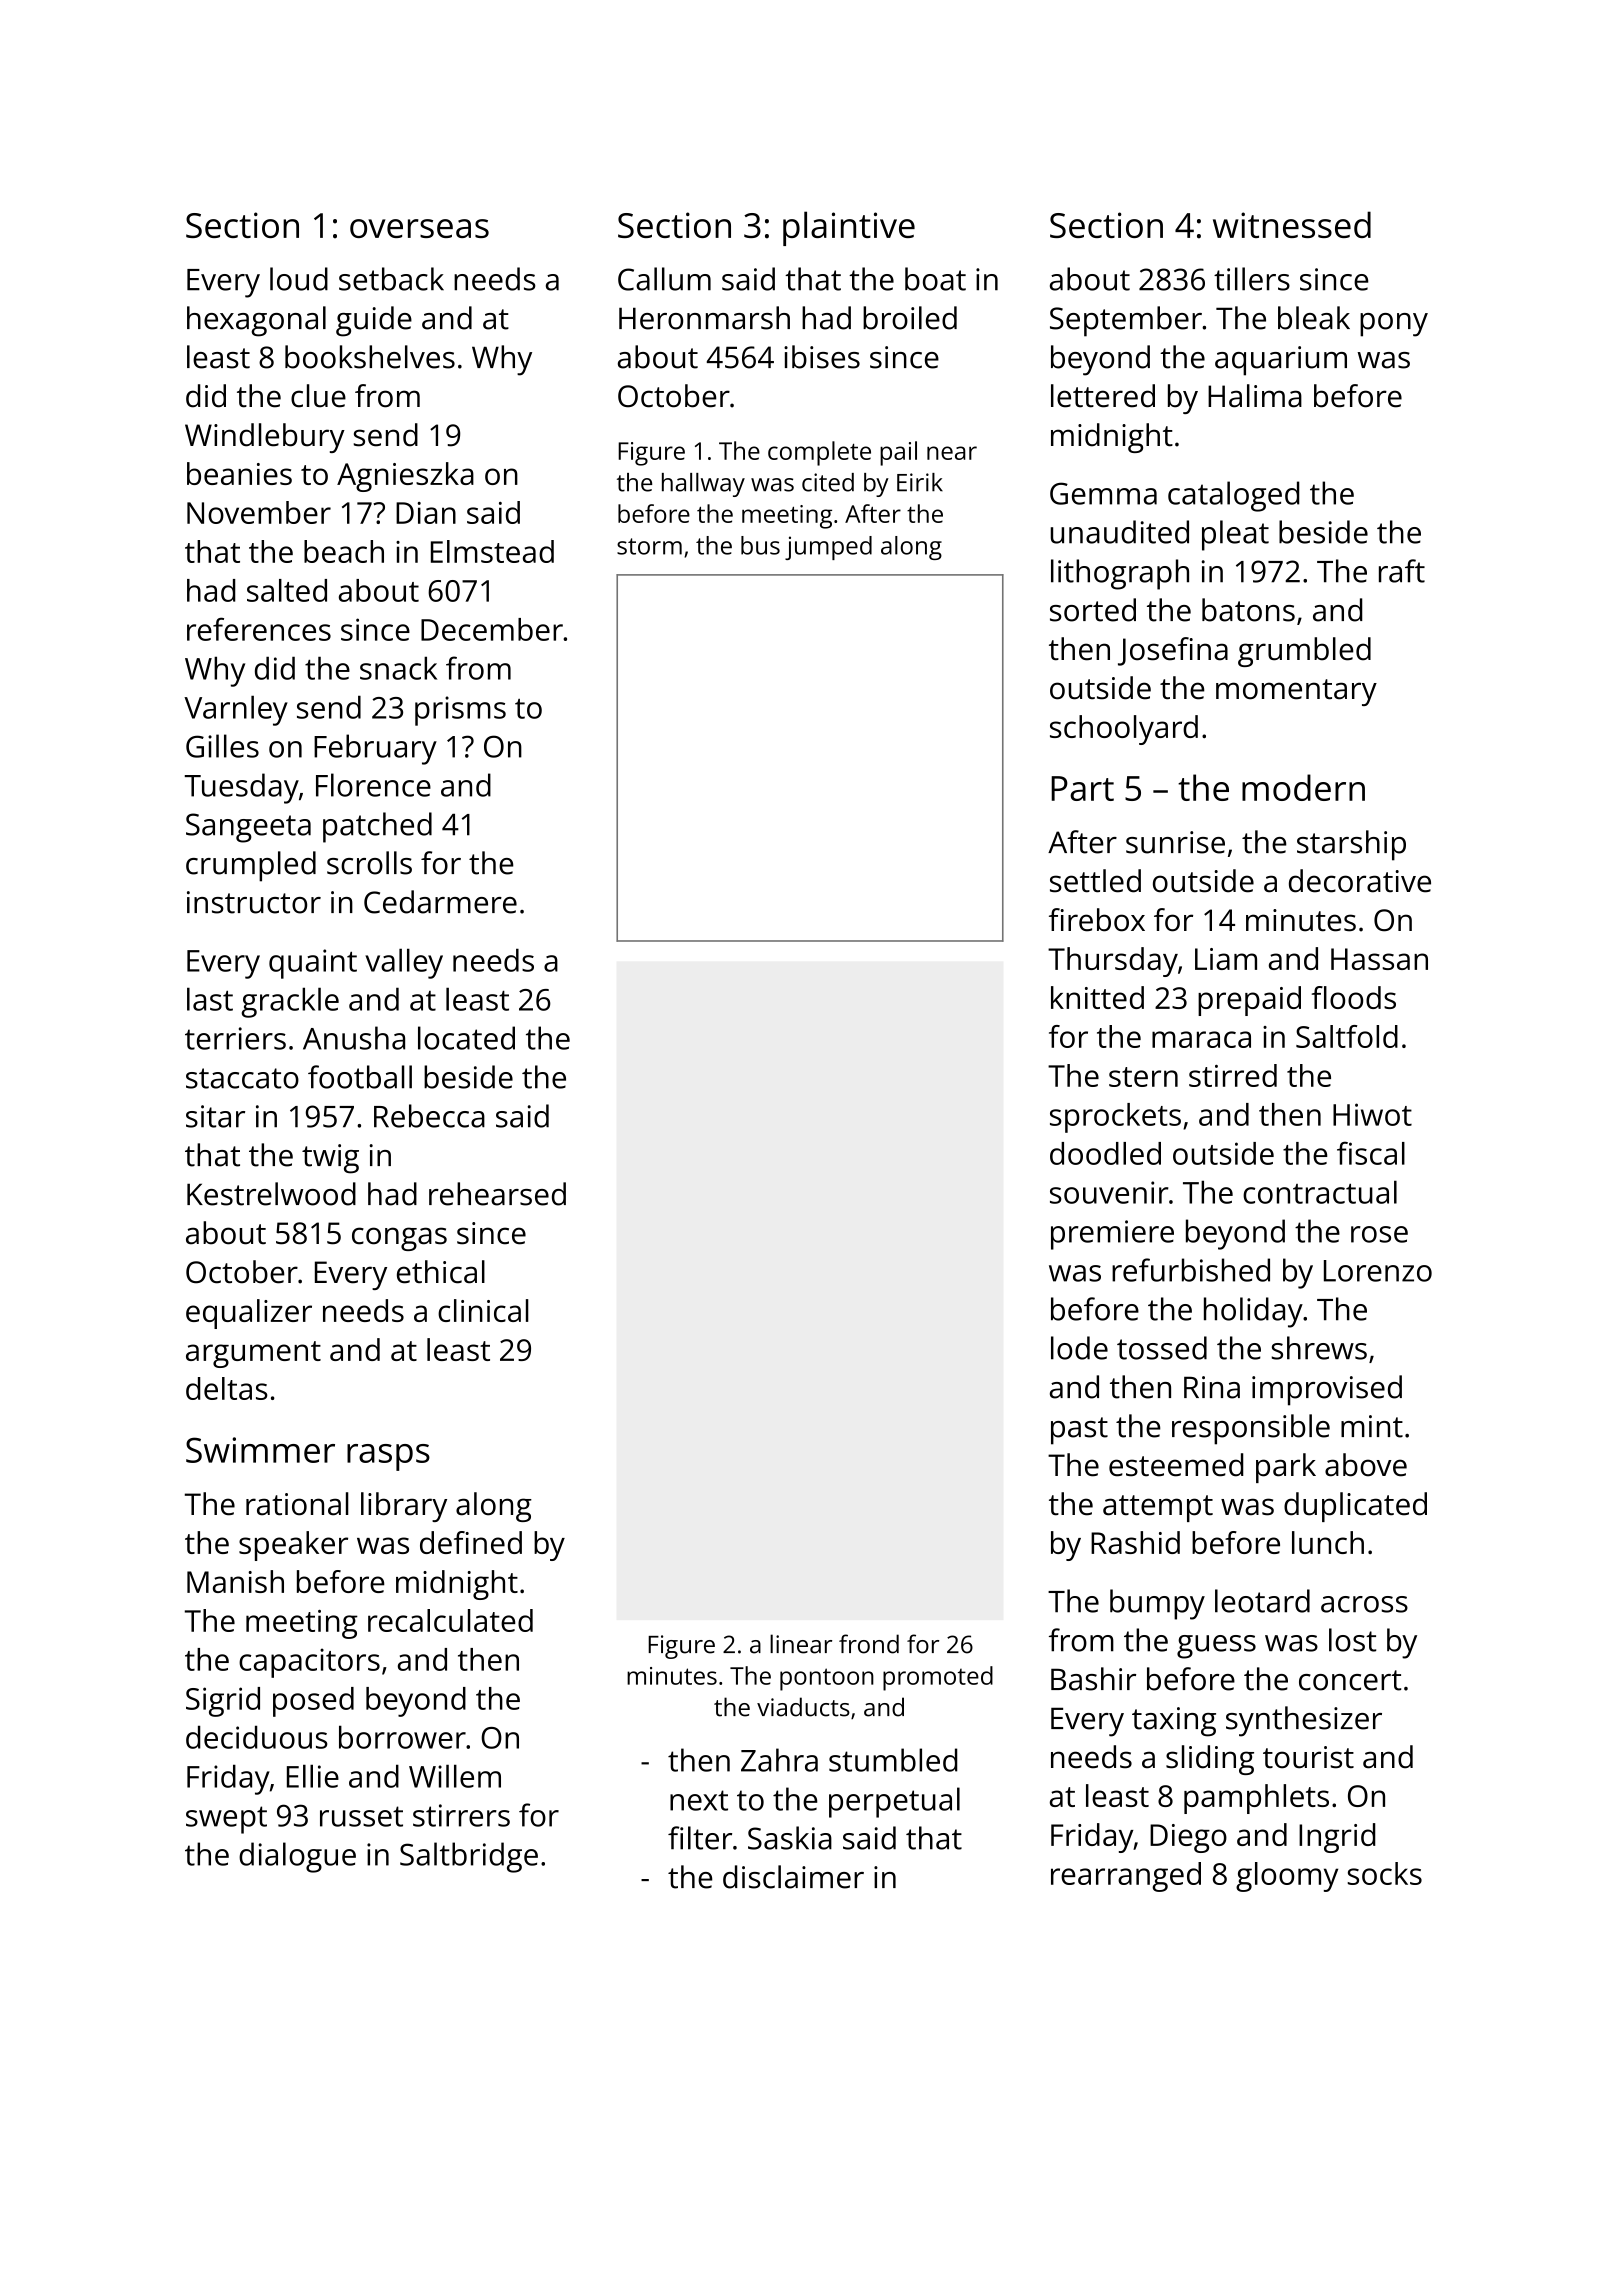 The image size is (1620, 2292). Describe the element at coordinates (1262, 1601) in the screenshot. I see `leotard` at that location.
